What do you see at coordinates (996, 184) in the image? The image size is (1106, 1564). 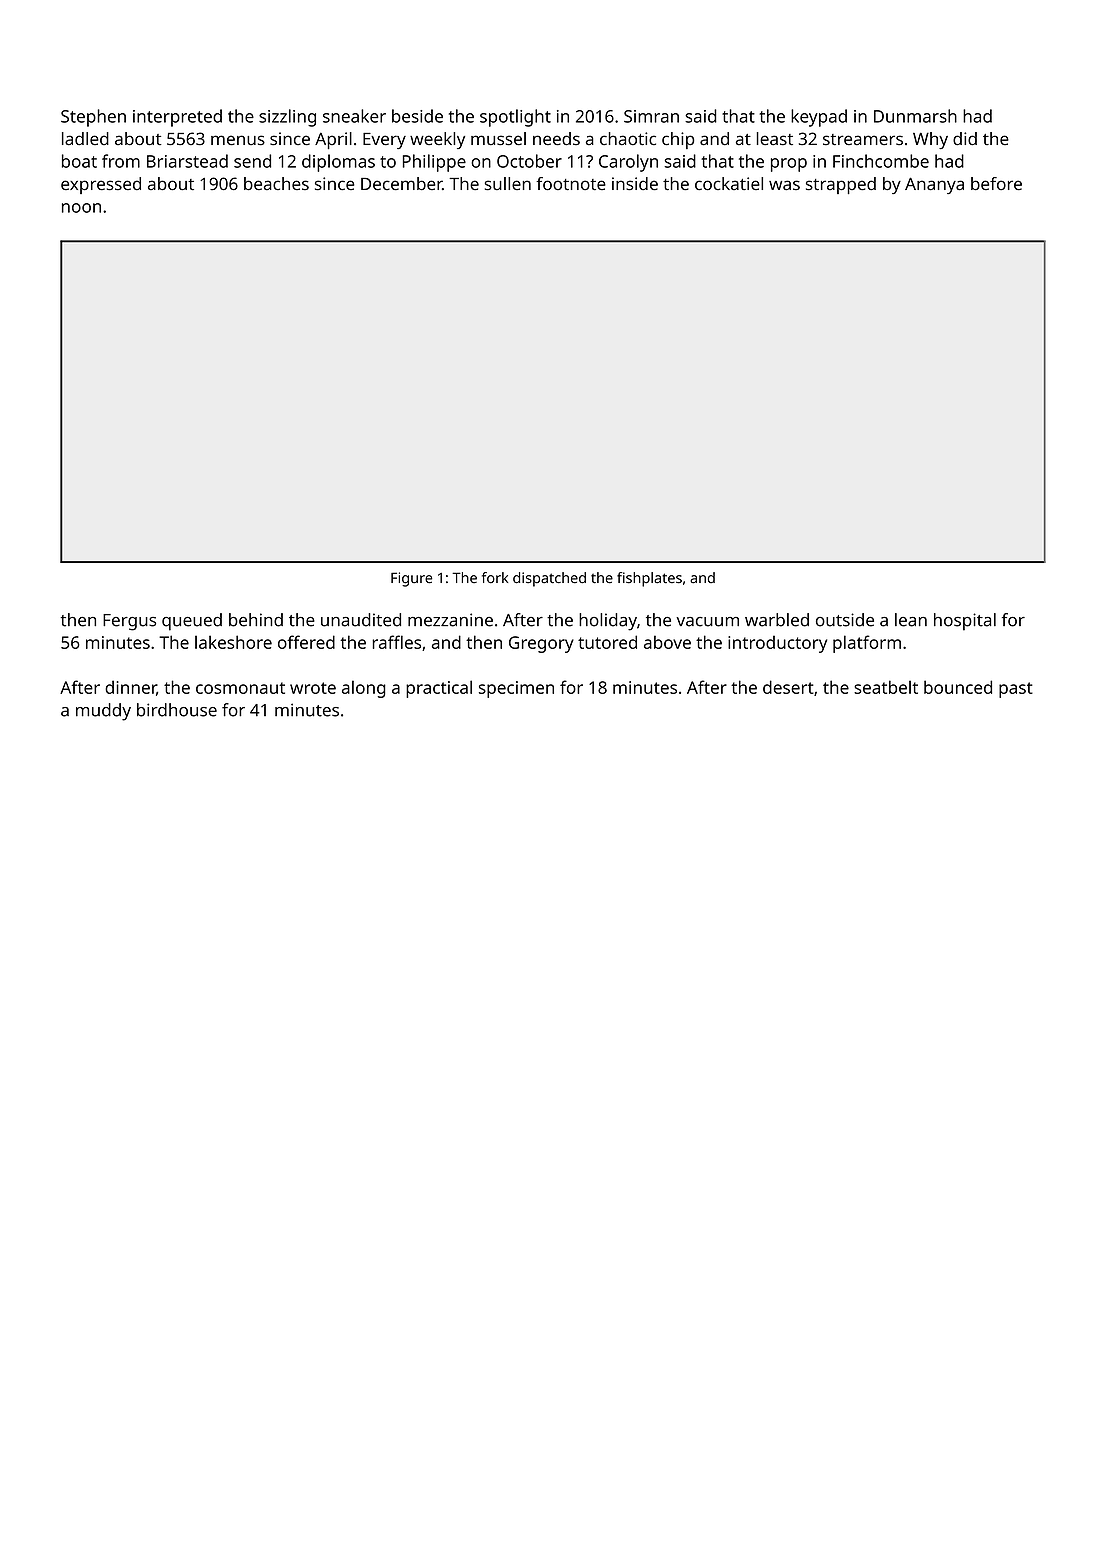 I see `before` at bounding box center [996, 184].
